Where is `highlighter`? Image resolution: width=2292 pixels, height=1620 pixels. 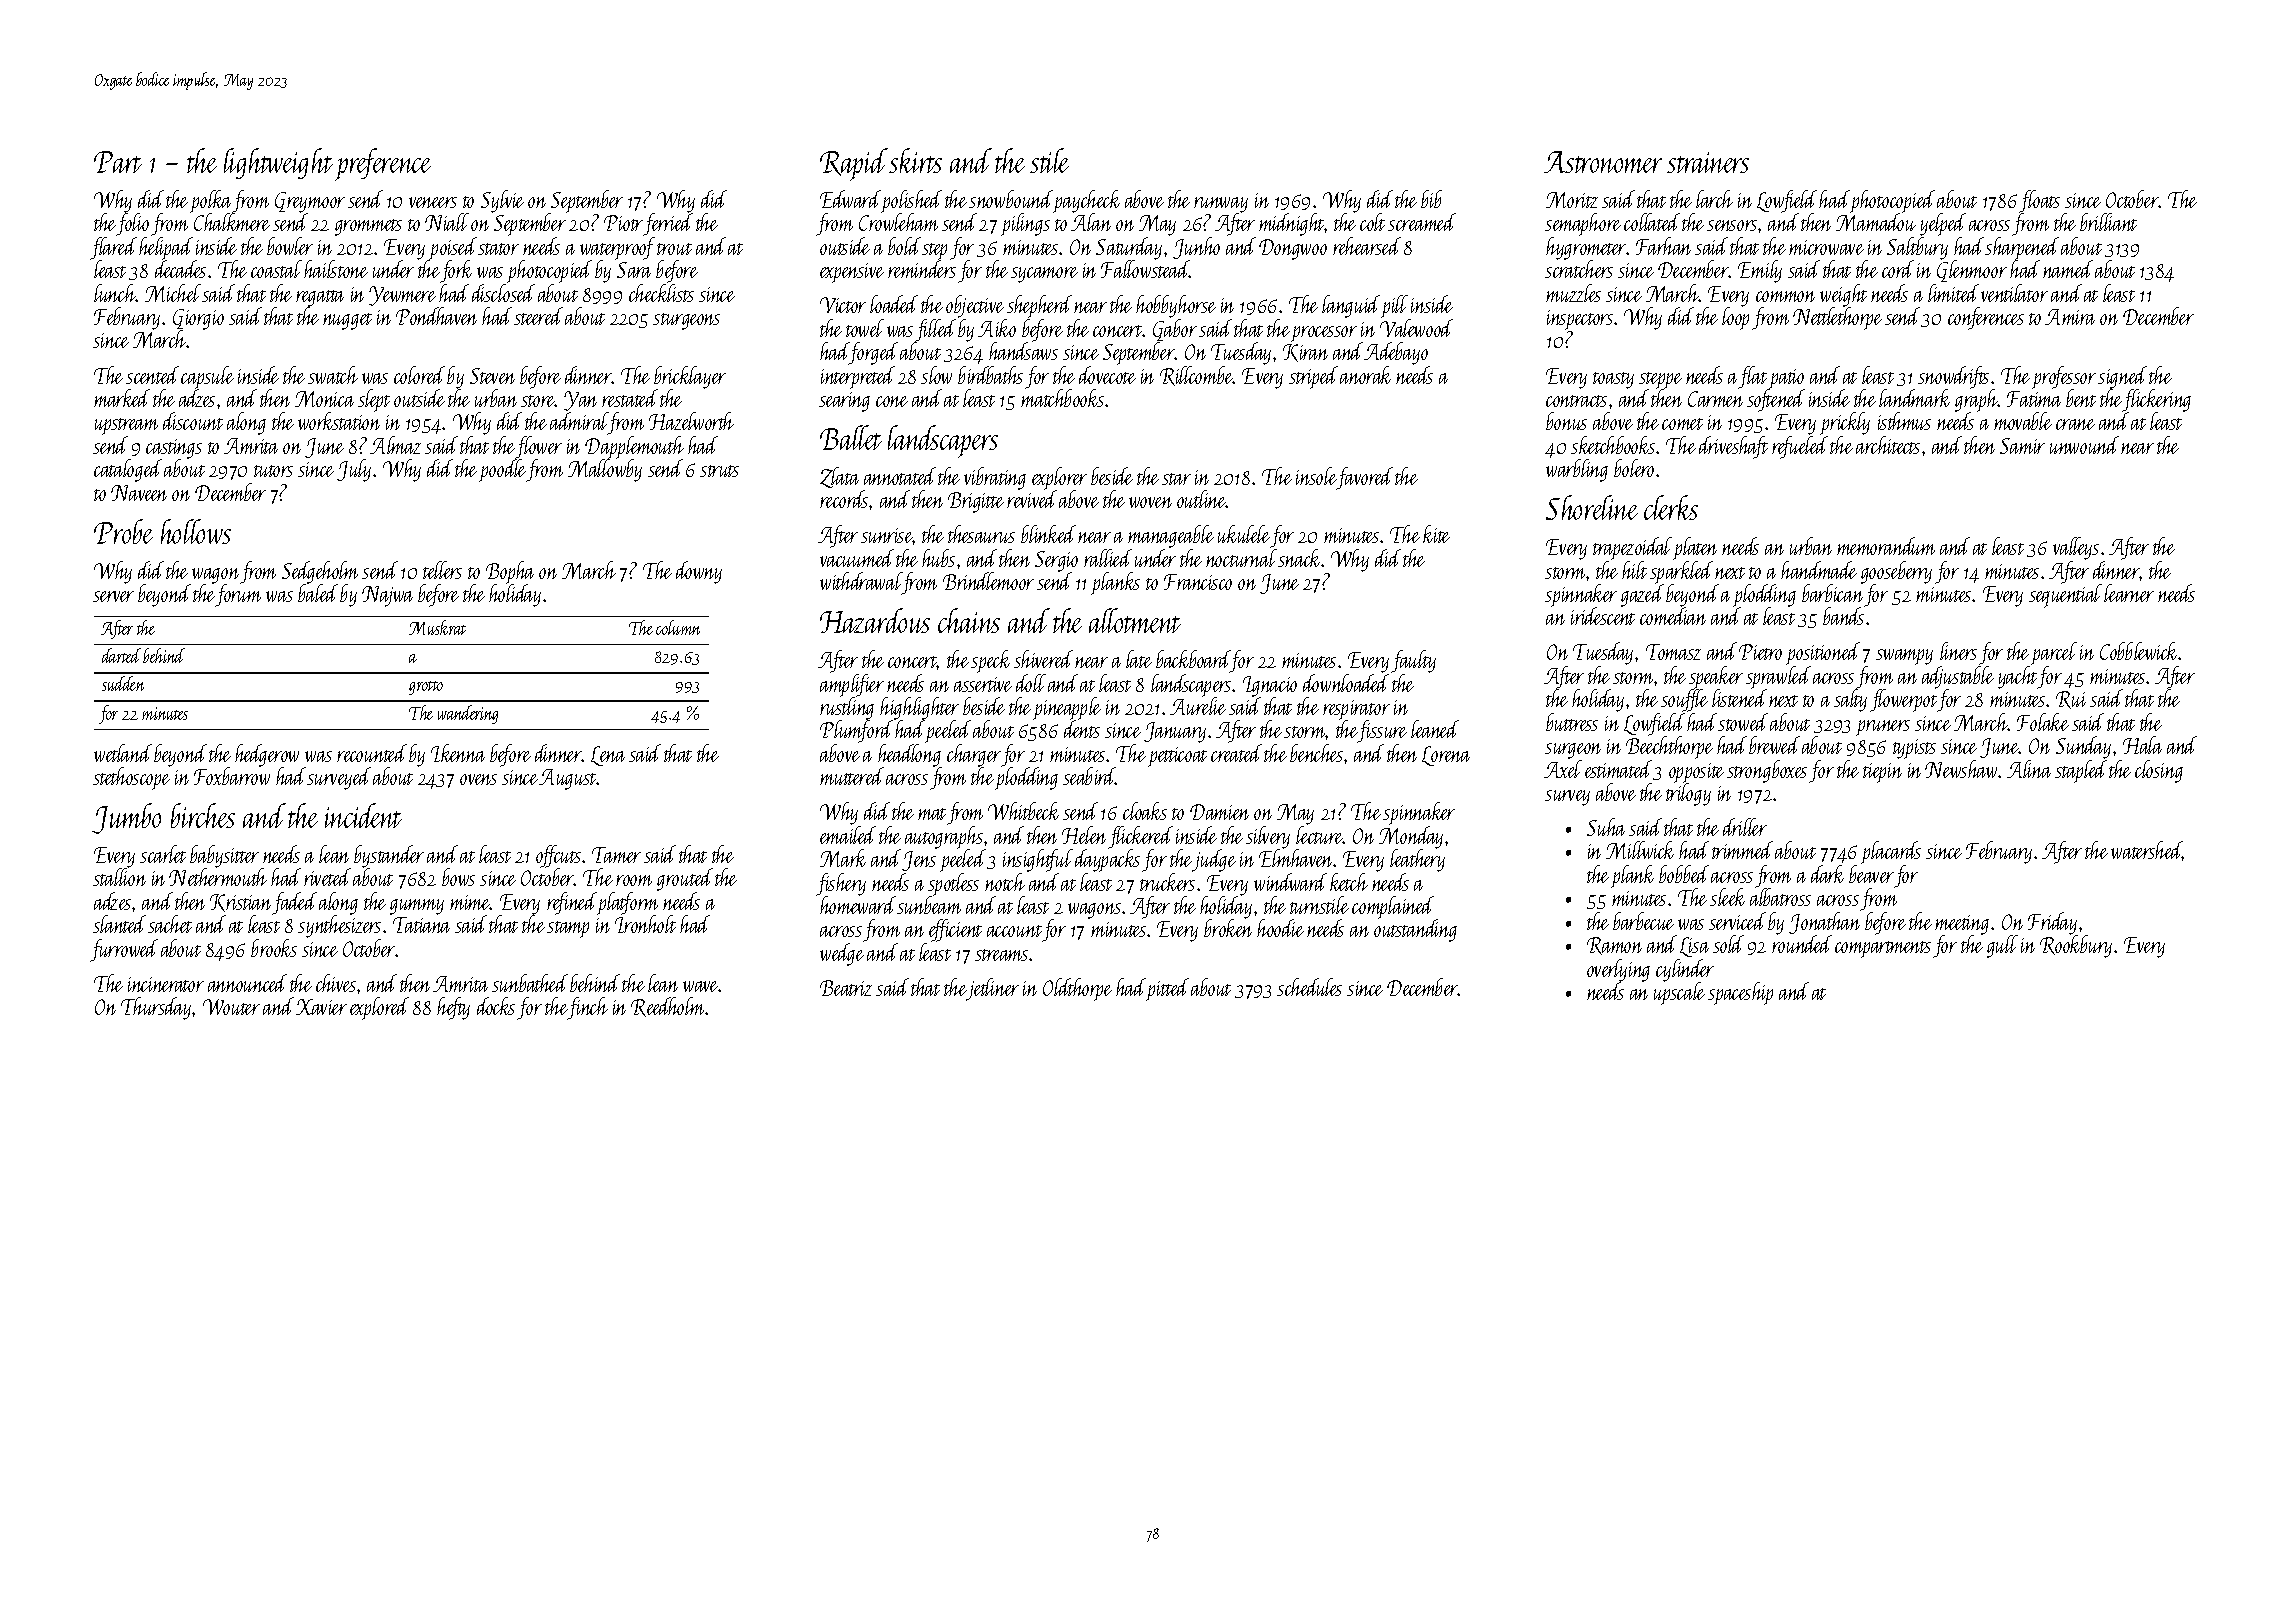
highlighter is located at coordinates (919, 708).
